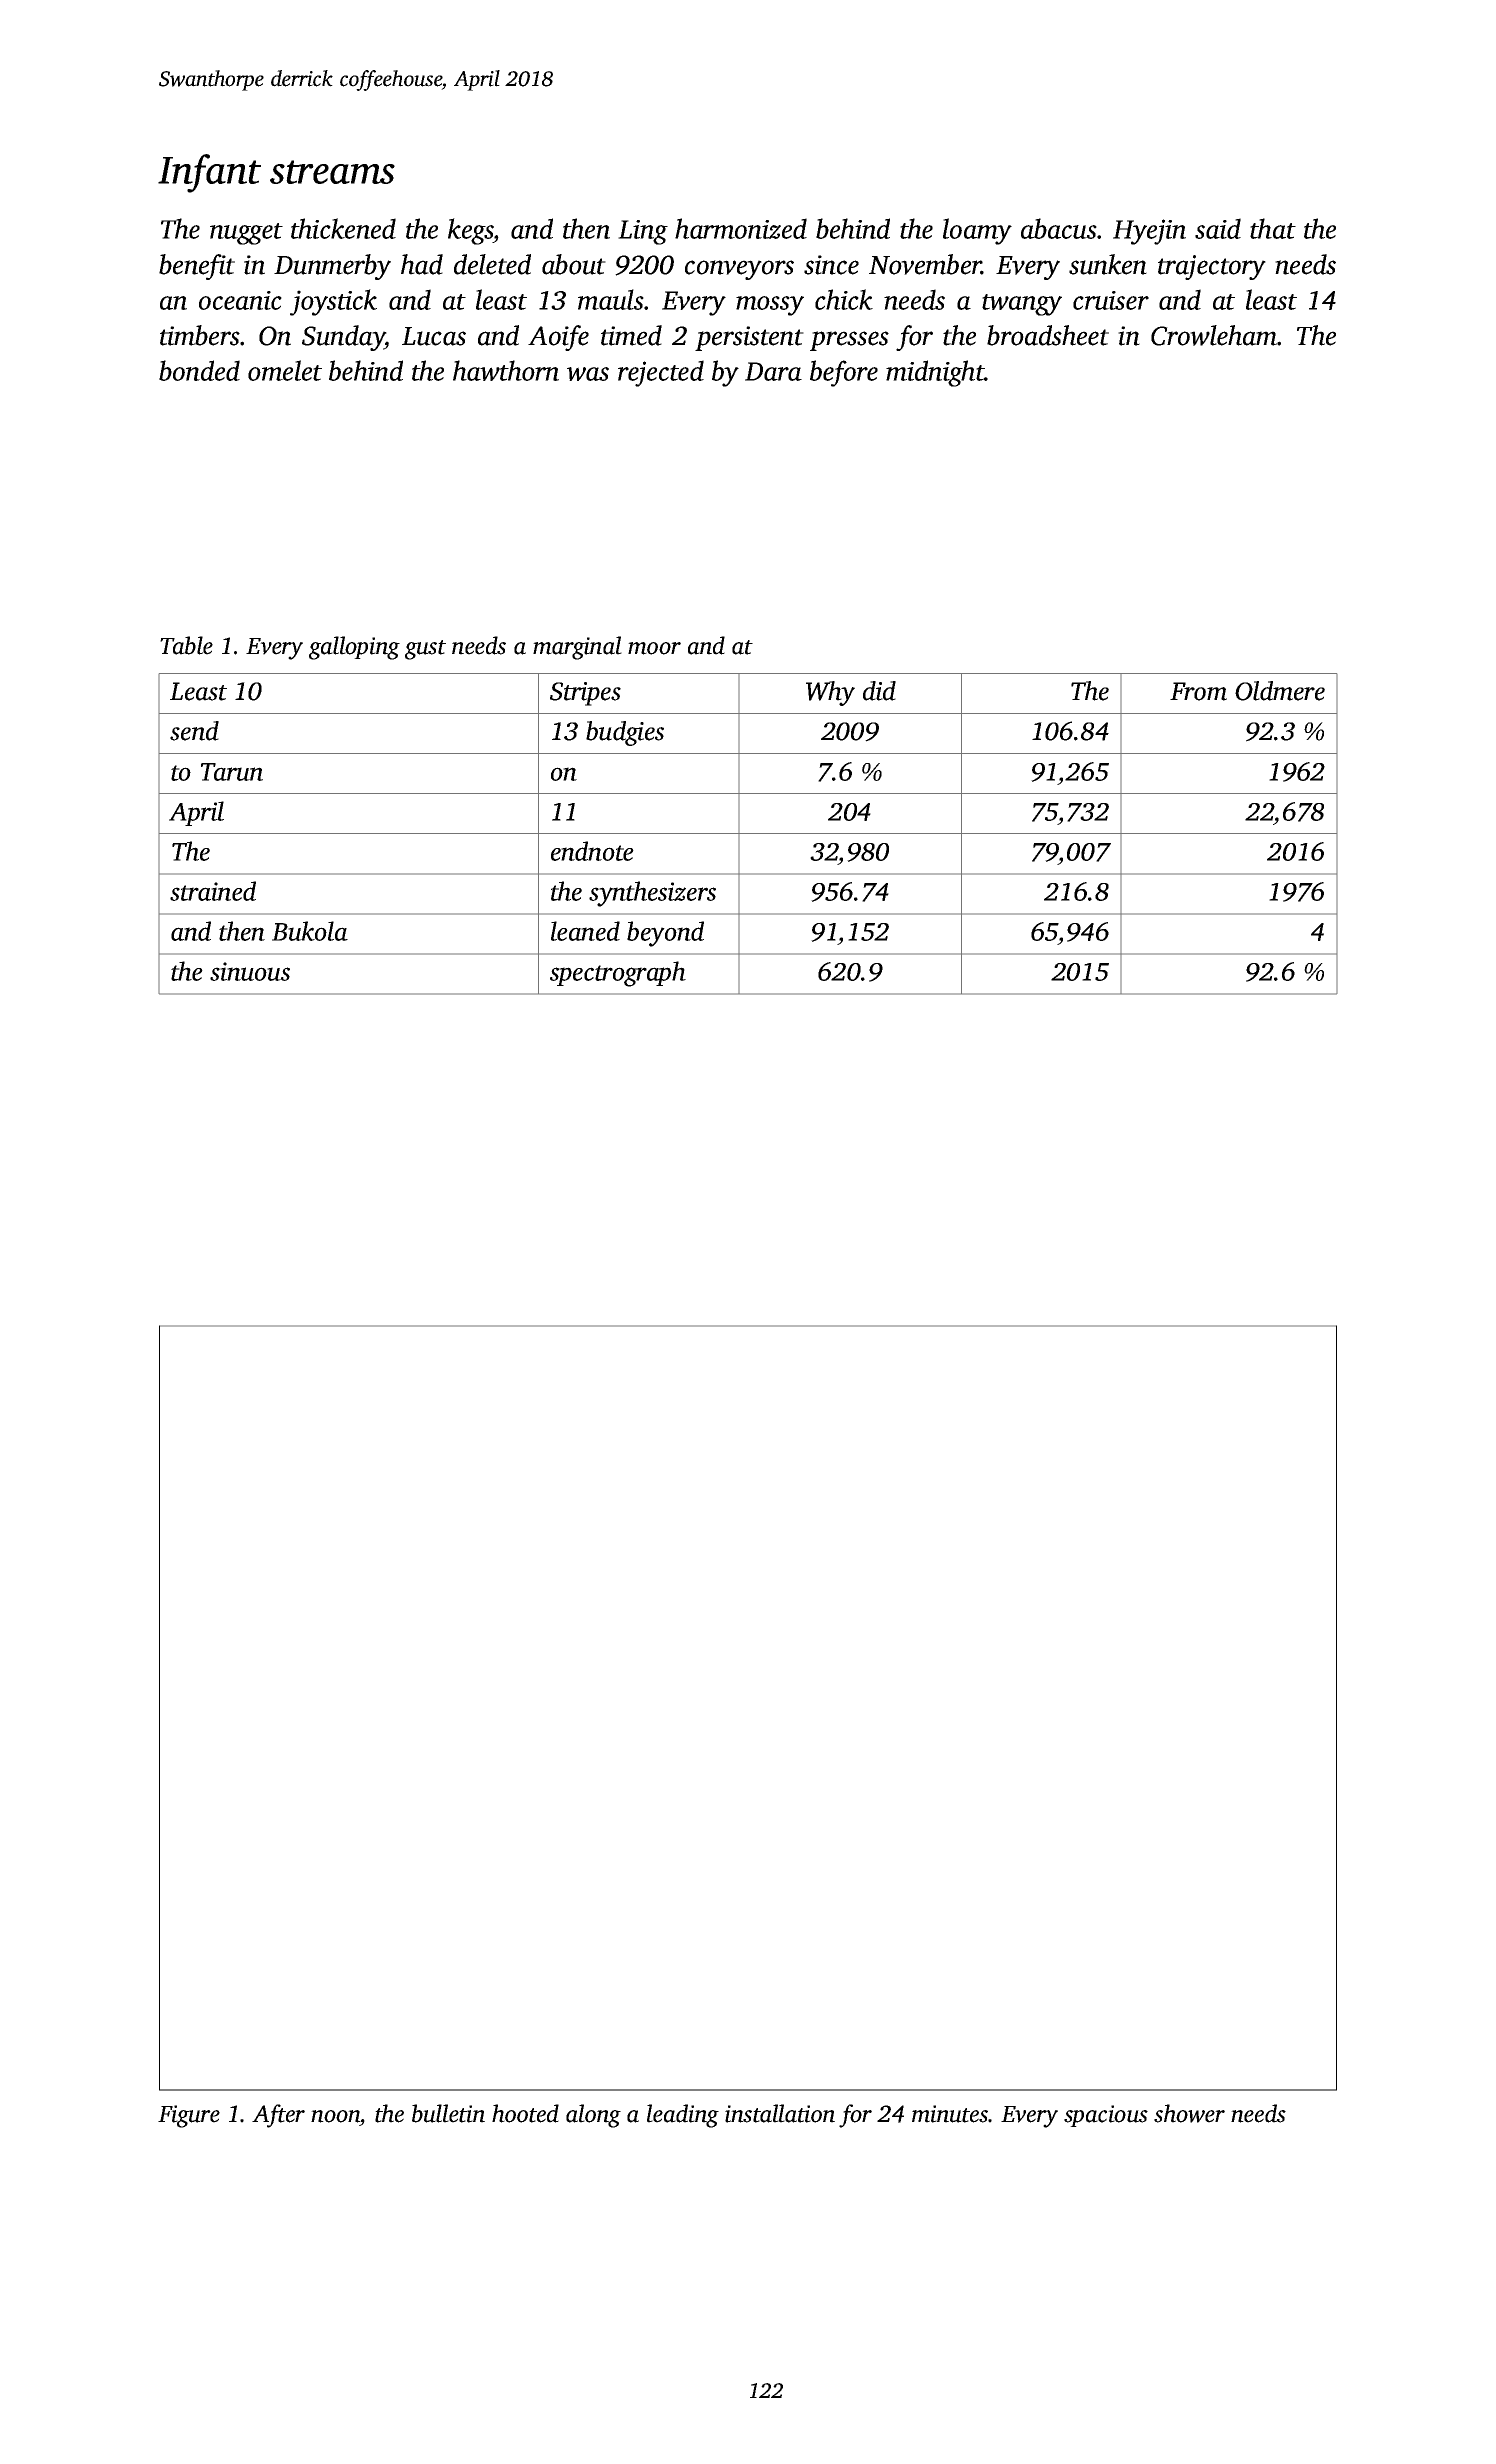  Describe the element at coordinates (1189, 2113) in the document. I see `shower` at that location.
